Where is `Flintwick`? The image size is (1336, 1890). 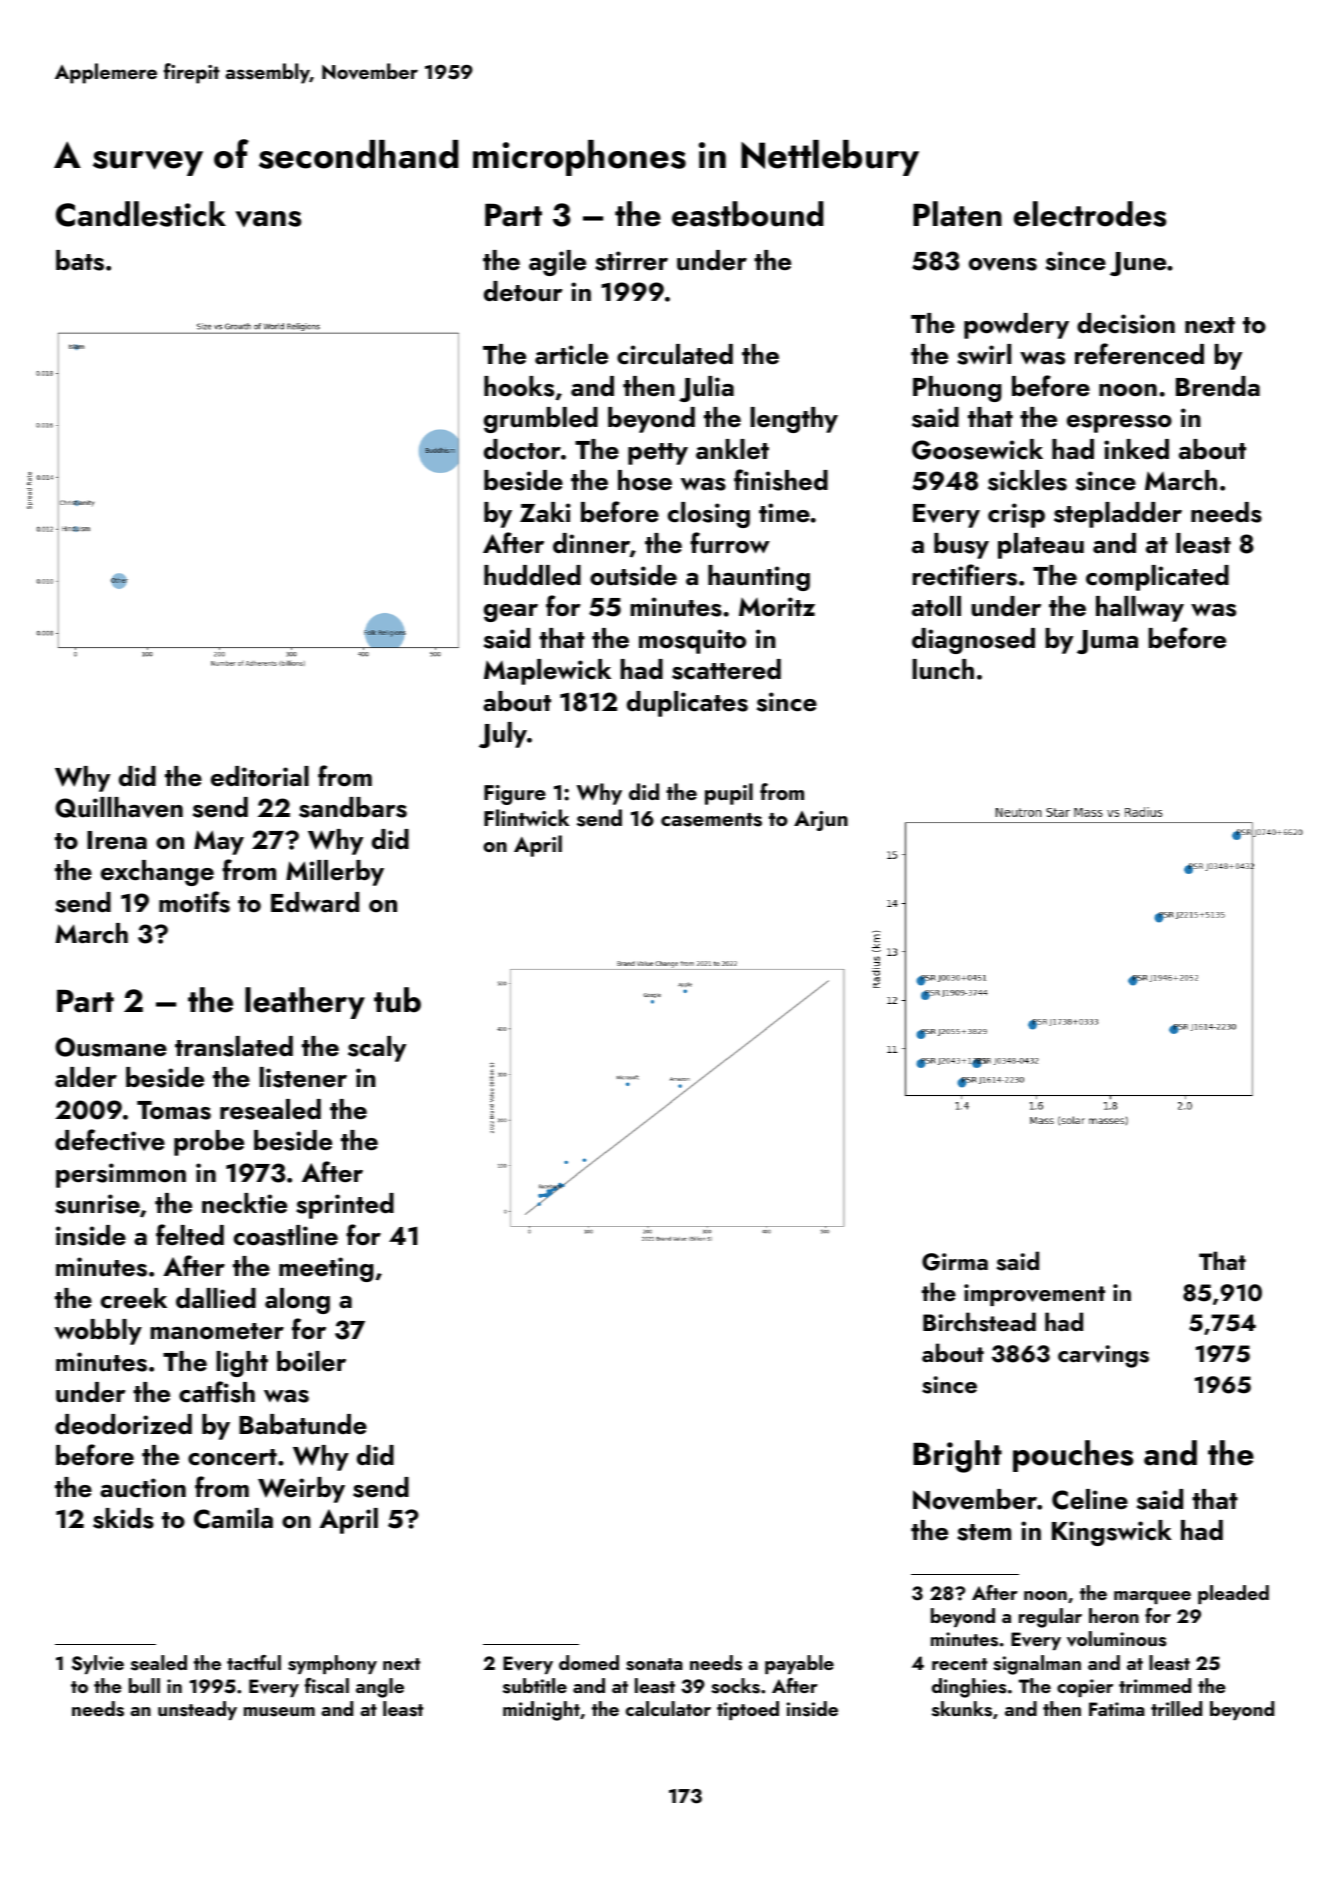
Flintwick is located at coordinates (526, 817).
